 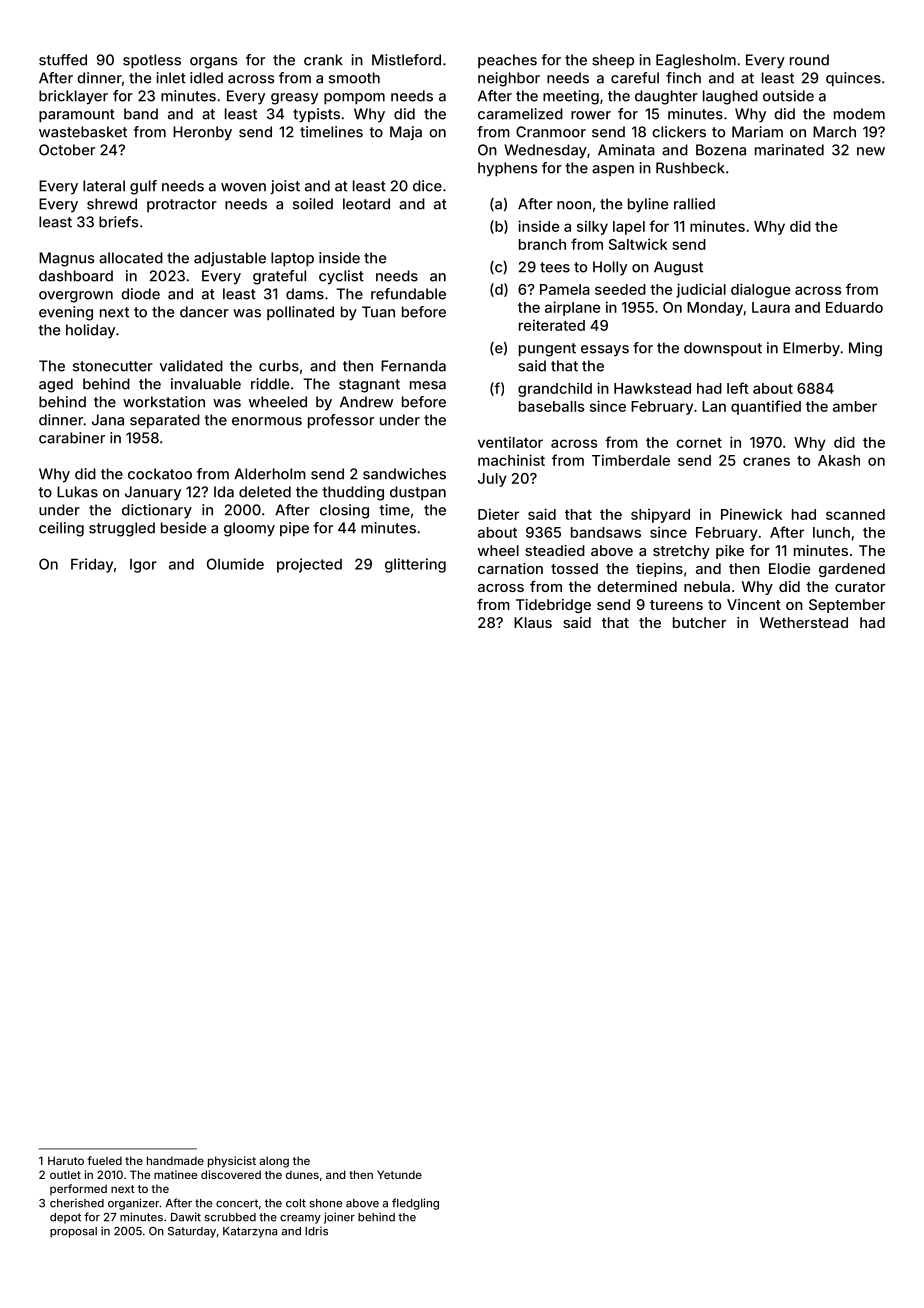 What do you see at coordinates (83, 132) in the screenshot?
I see `wastebasket` at bounding box center [83, 132].
